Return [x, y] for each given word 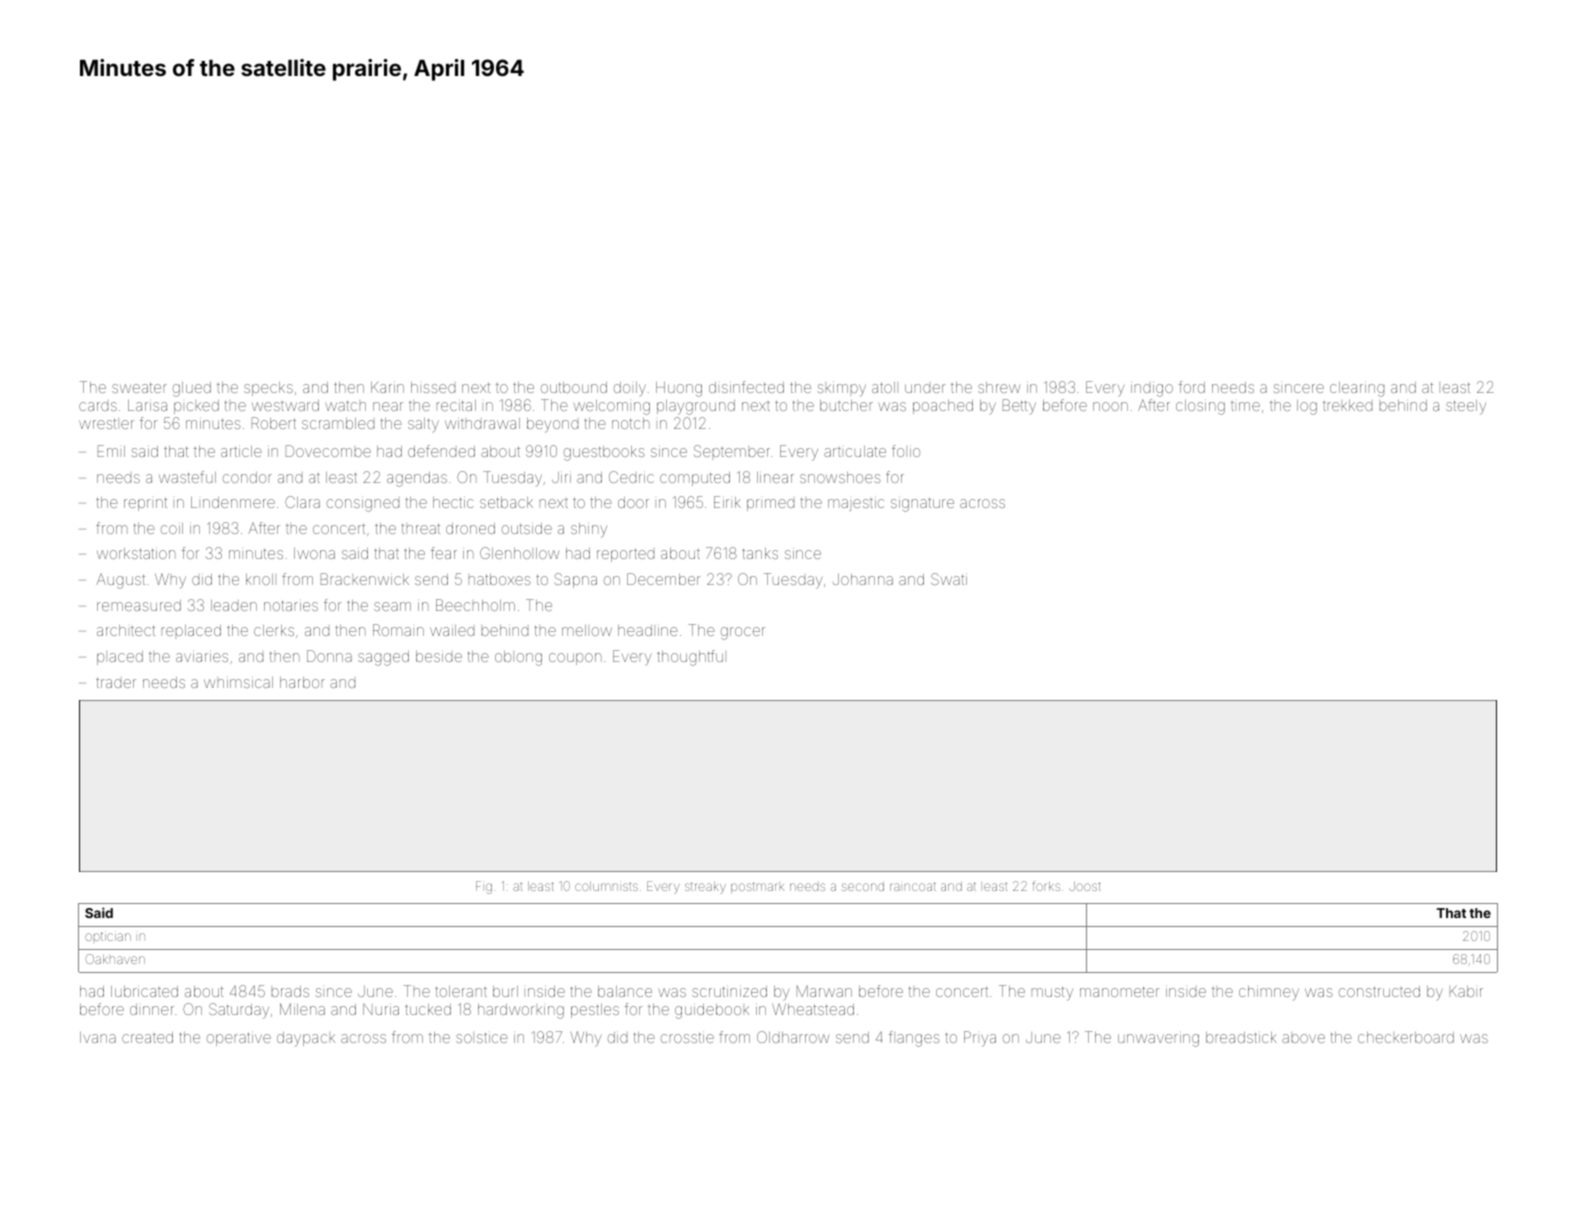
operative [239, 1039]
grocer [743, 633]
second [863, 886]
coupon [575, 659]
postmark [757, 887]
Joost [1085, 886]
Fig [484, 887]
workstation [136, 553]
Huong [679, 389]
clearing [1357, 389]
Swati [949, 579]
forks [1046, 886]
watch [346, 405]
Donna [329, 656]
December [664, 579]
